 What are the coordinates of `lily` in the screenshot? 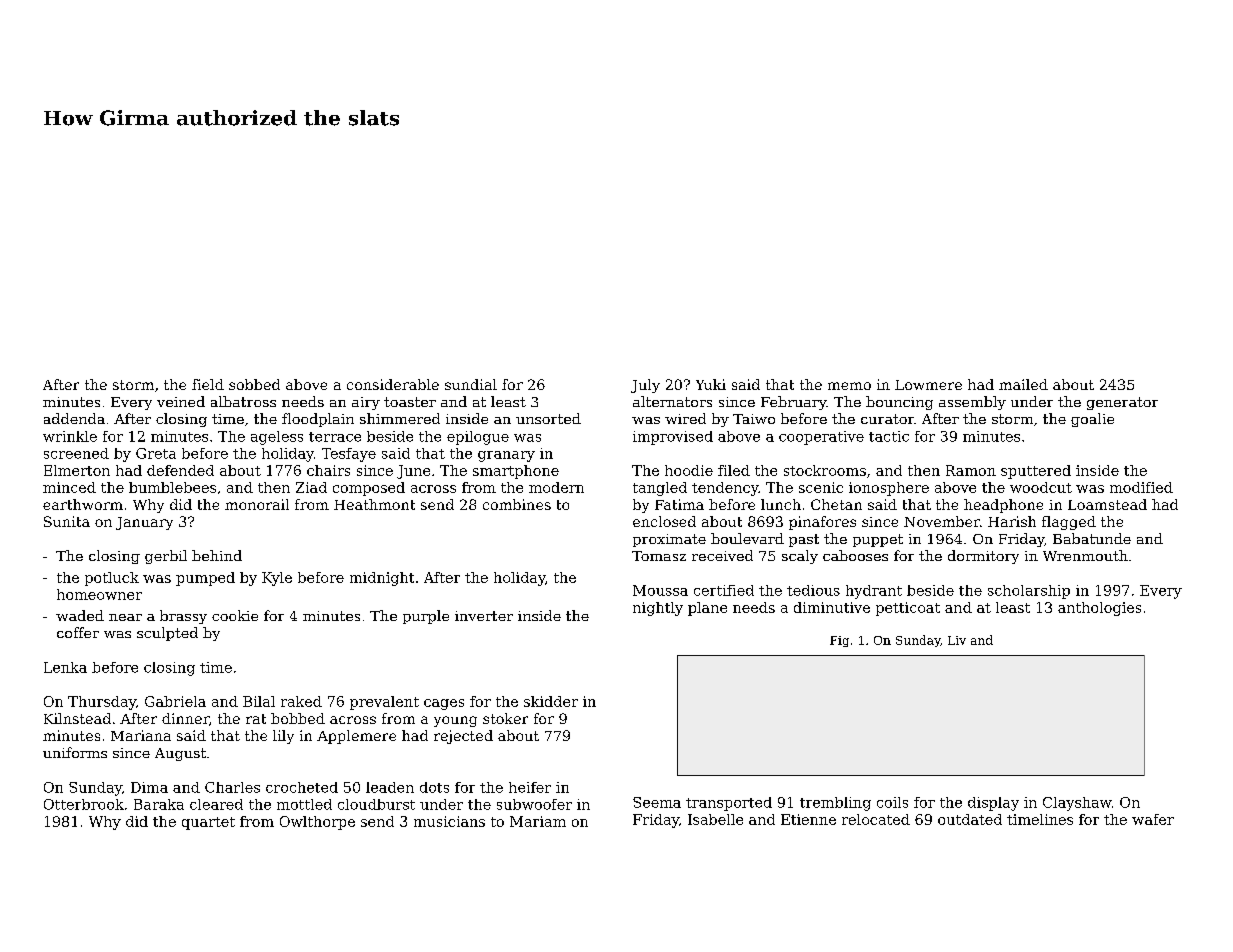 It's located at (283, 737).
